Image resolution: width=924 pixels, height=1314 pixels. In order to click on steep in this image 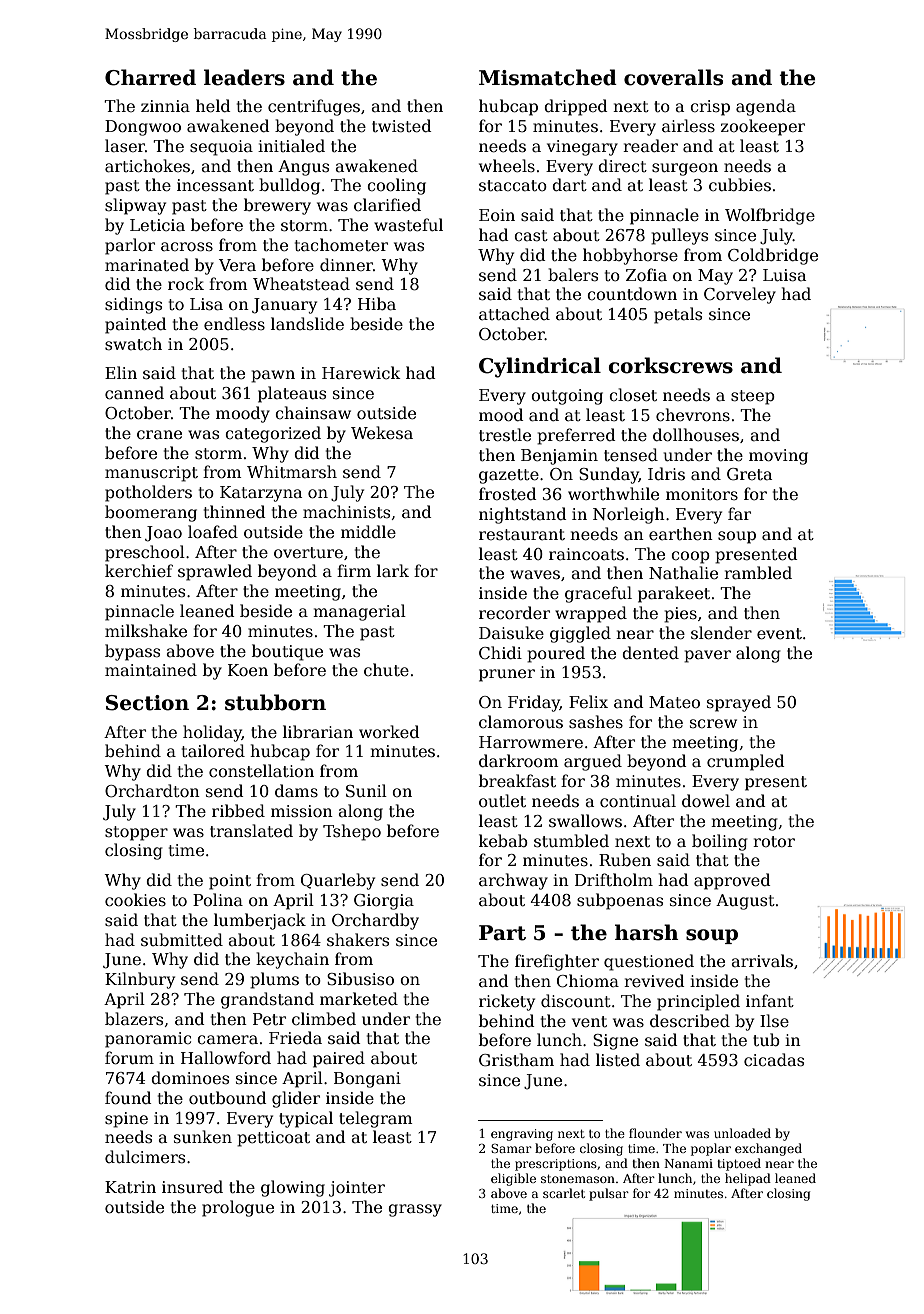, I will do `click(753, 397)`.
